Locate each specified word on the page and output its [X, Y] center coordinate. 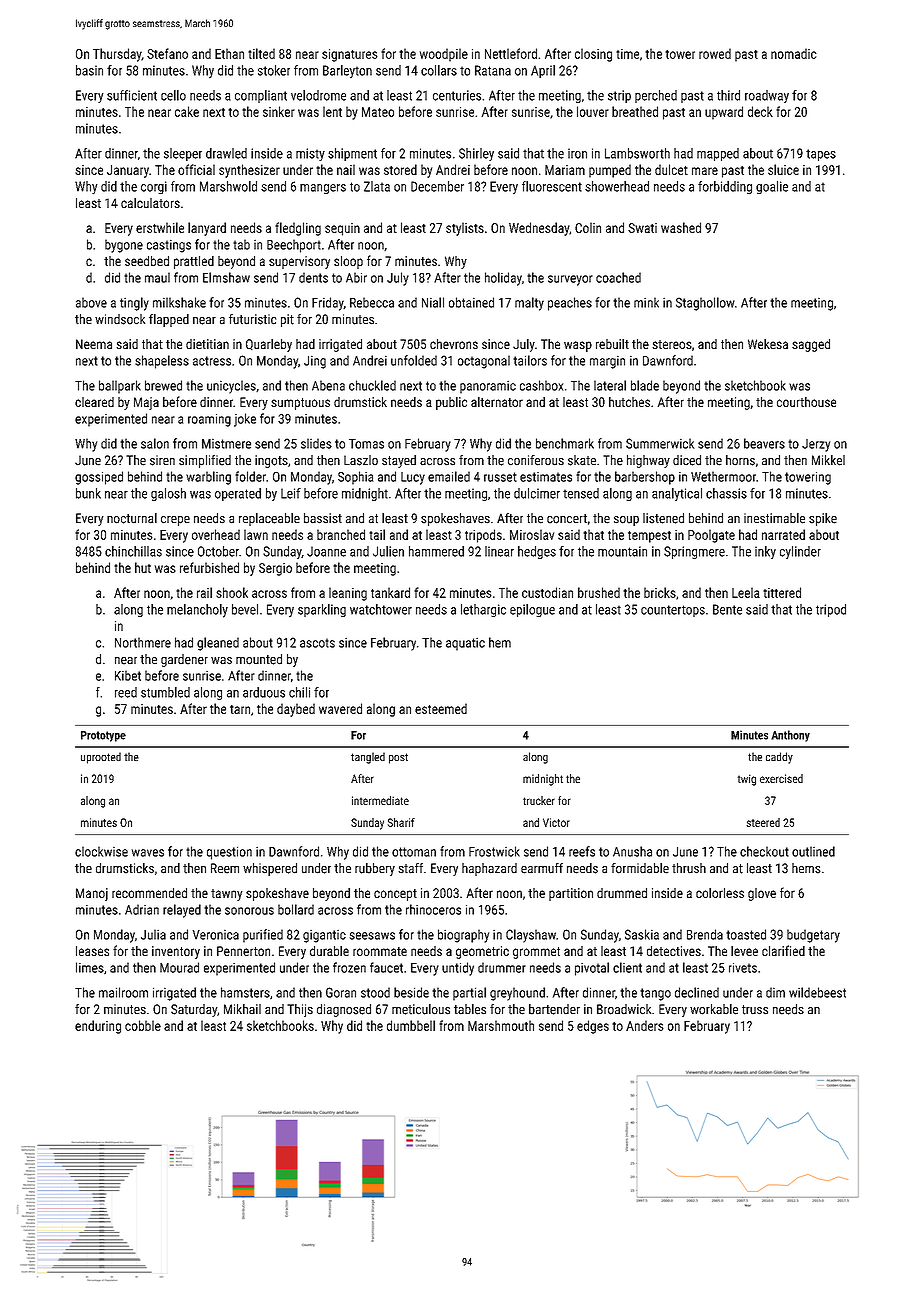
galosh [168, 494]
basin [89, 70]
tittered [782, 592]
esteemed [441, 708]
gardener [184, 660]
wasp [578, 346]
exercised [781, 778]
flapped [169, 320]
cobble [143, 1025]
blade [645, 385]
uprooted [101, 758]
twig [747, 780]
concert [567, 519]
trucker [539, 800]
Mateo [378, 112]
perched [656, 96]
